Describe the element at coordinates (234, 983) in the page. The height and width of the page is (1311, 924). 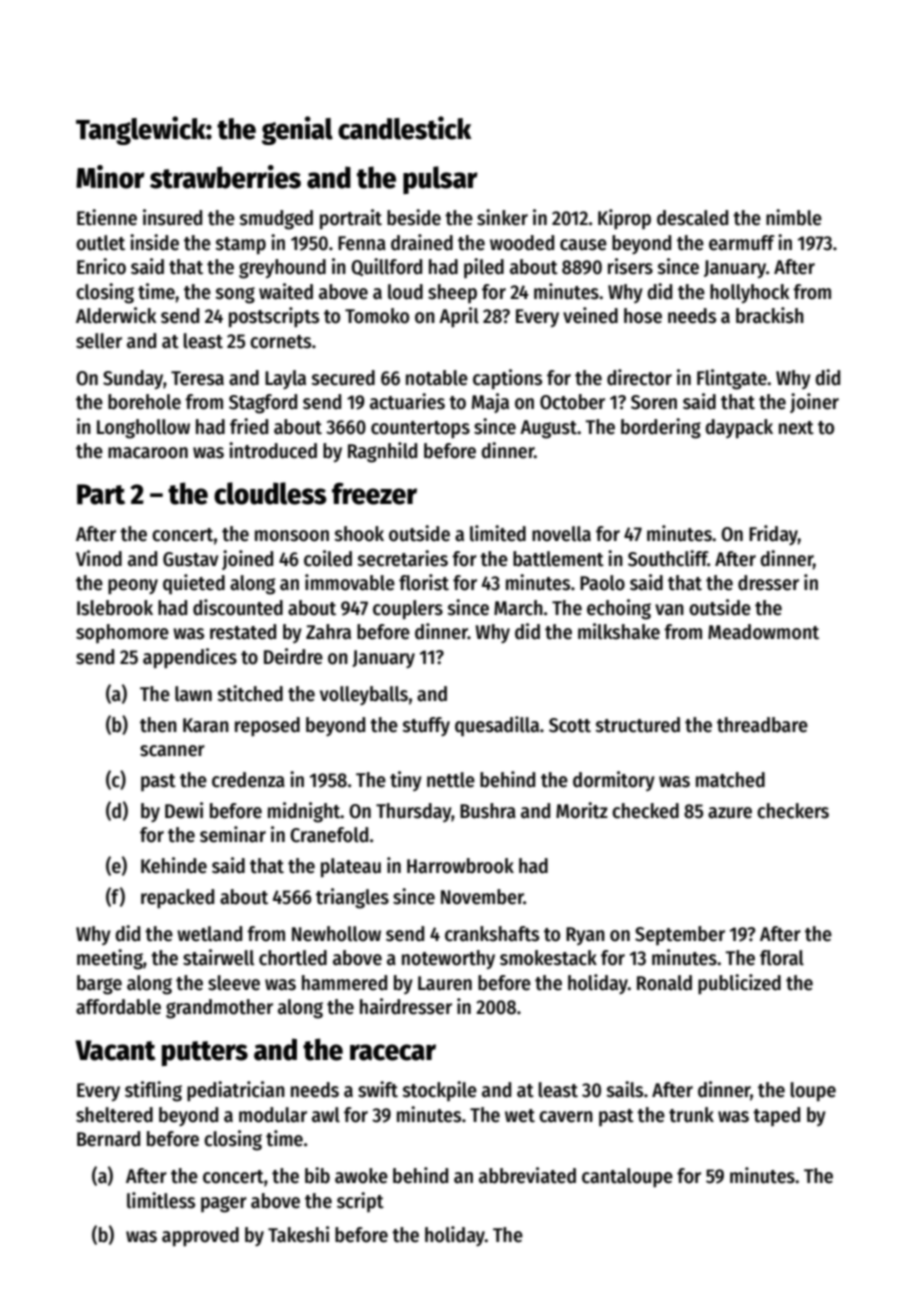
I see `sleeve` at that location.
